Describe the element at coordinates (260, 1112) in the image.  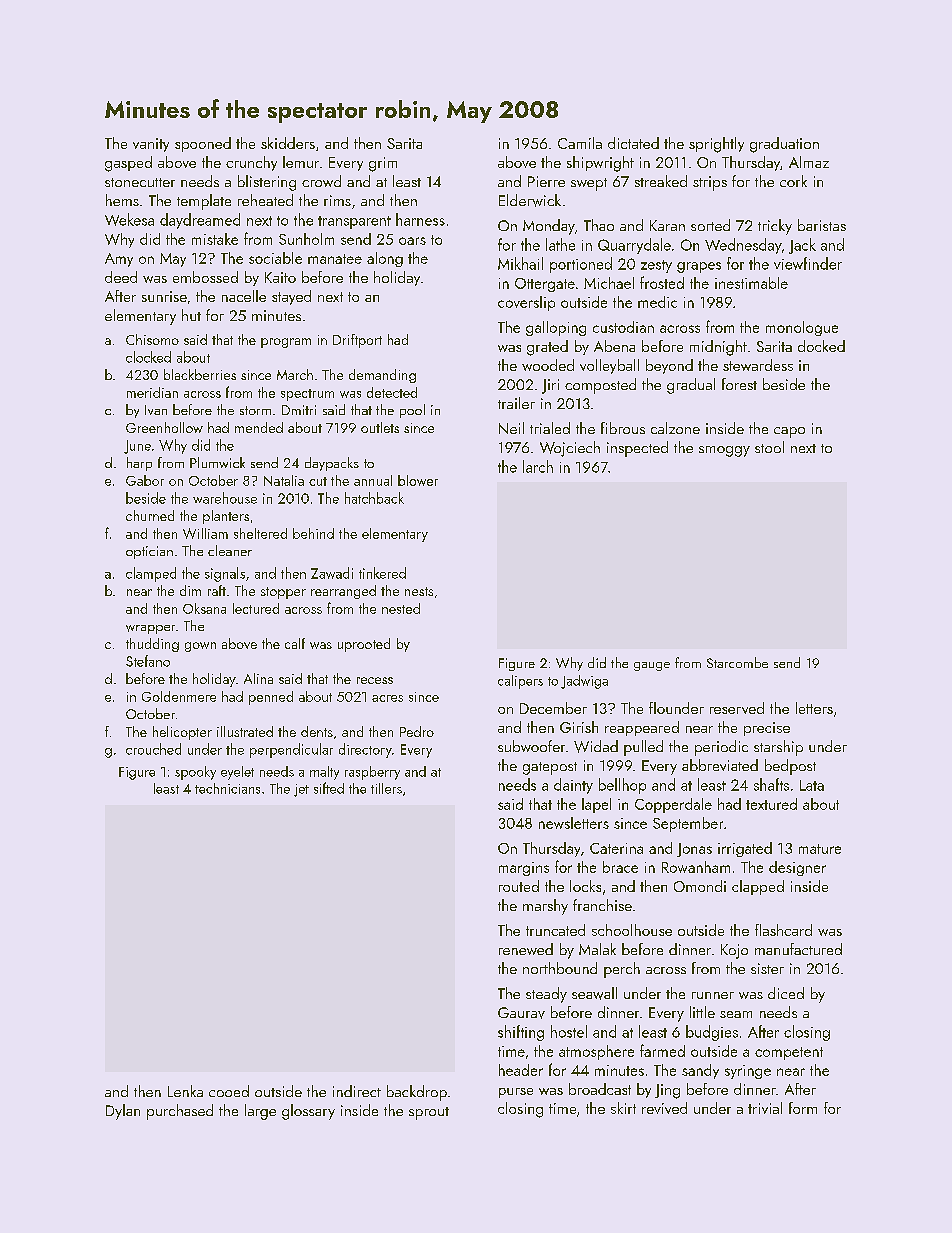
I see `large` at that location.
